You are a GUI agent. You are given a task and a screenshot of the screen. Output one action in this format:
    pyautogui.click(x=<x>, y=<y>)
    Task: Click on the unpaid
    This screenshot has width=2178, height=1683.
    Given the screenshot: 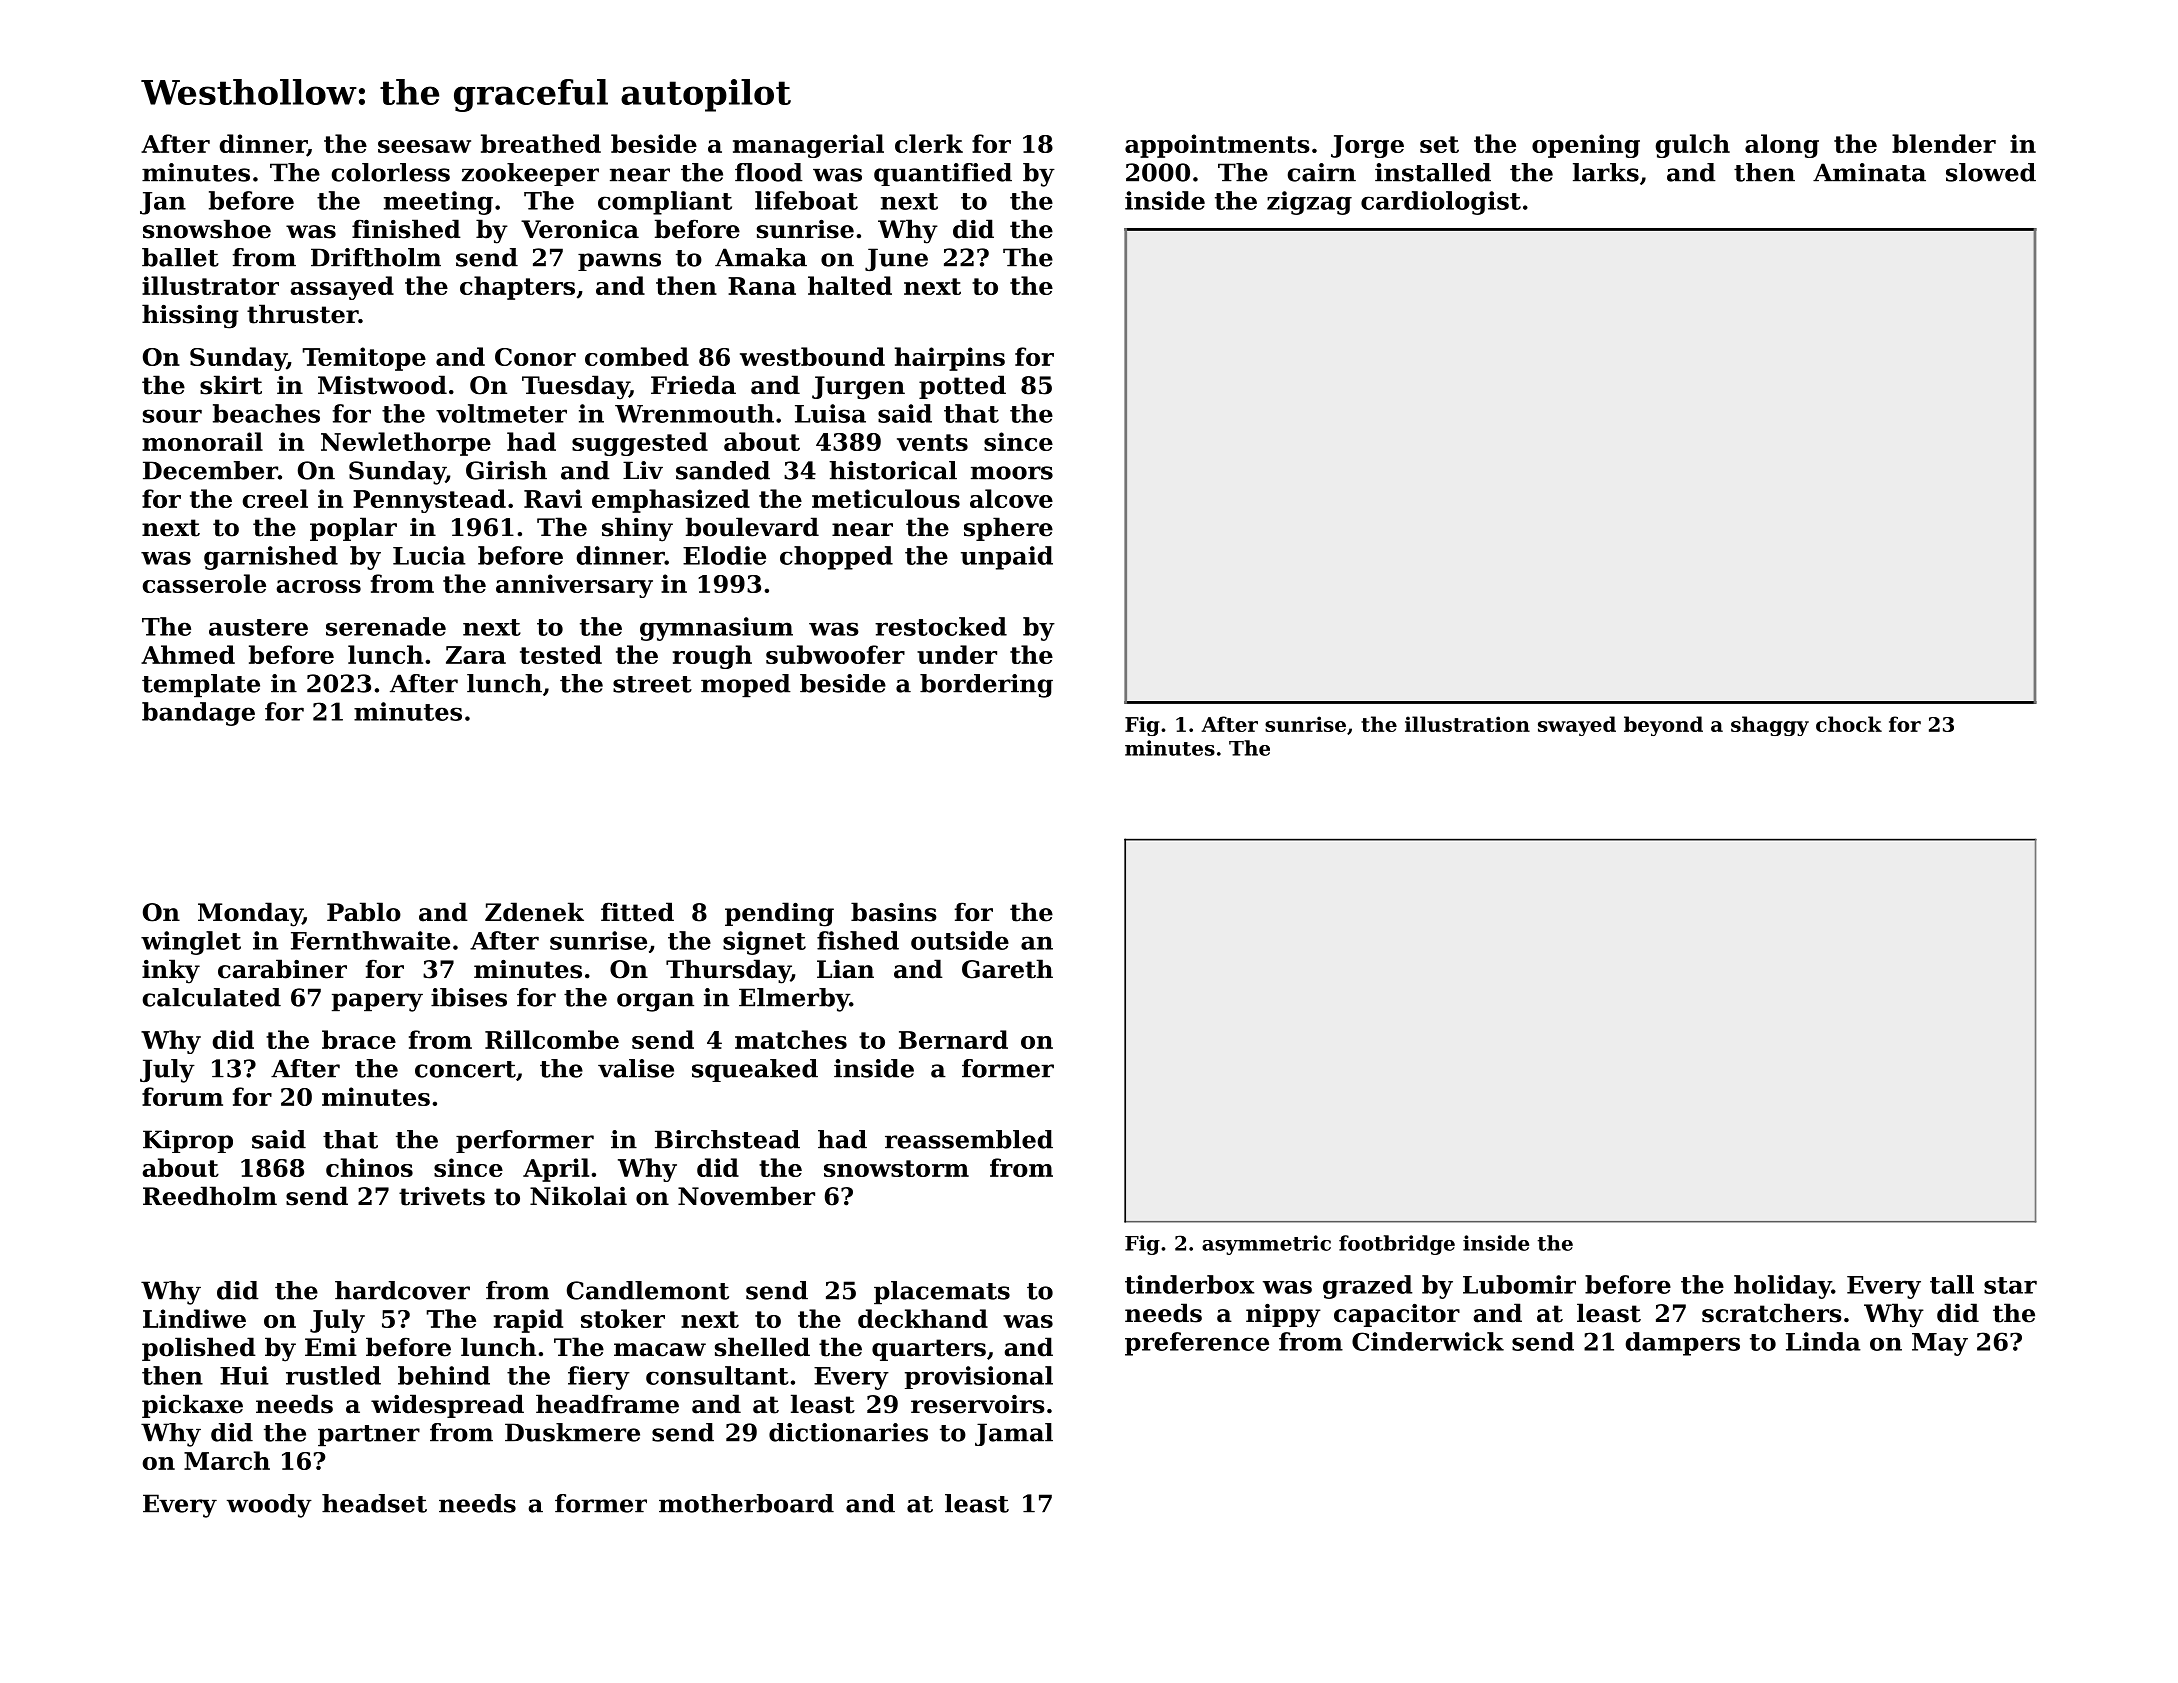 What is the action you would take?
    pyautogui.click(x=1007, y=558)
